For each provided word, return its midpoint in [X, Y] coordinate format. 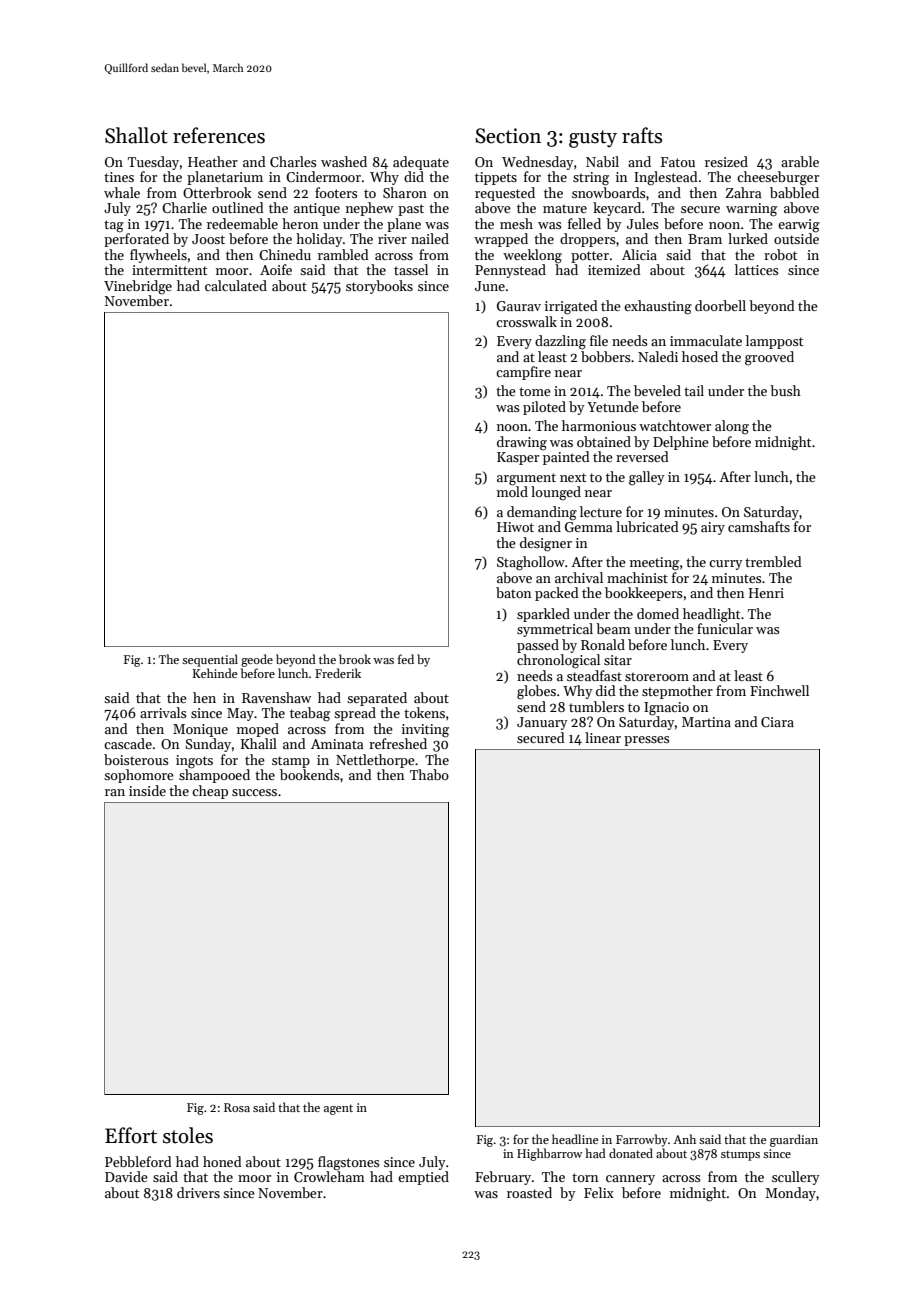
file [599, 340]
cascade [128, 743]
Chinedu [285, 254]
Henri [766, 593]
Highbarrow [549, 1154]
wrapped [501, 240]
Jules [643, 223]
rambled [343, 254]
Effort [131, 1135]
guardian [794, 1140]
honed [222, 1161]
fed [406, 659]
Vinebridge [138, 287]
